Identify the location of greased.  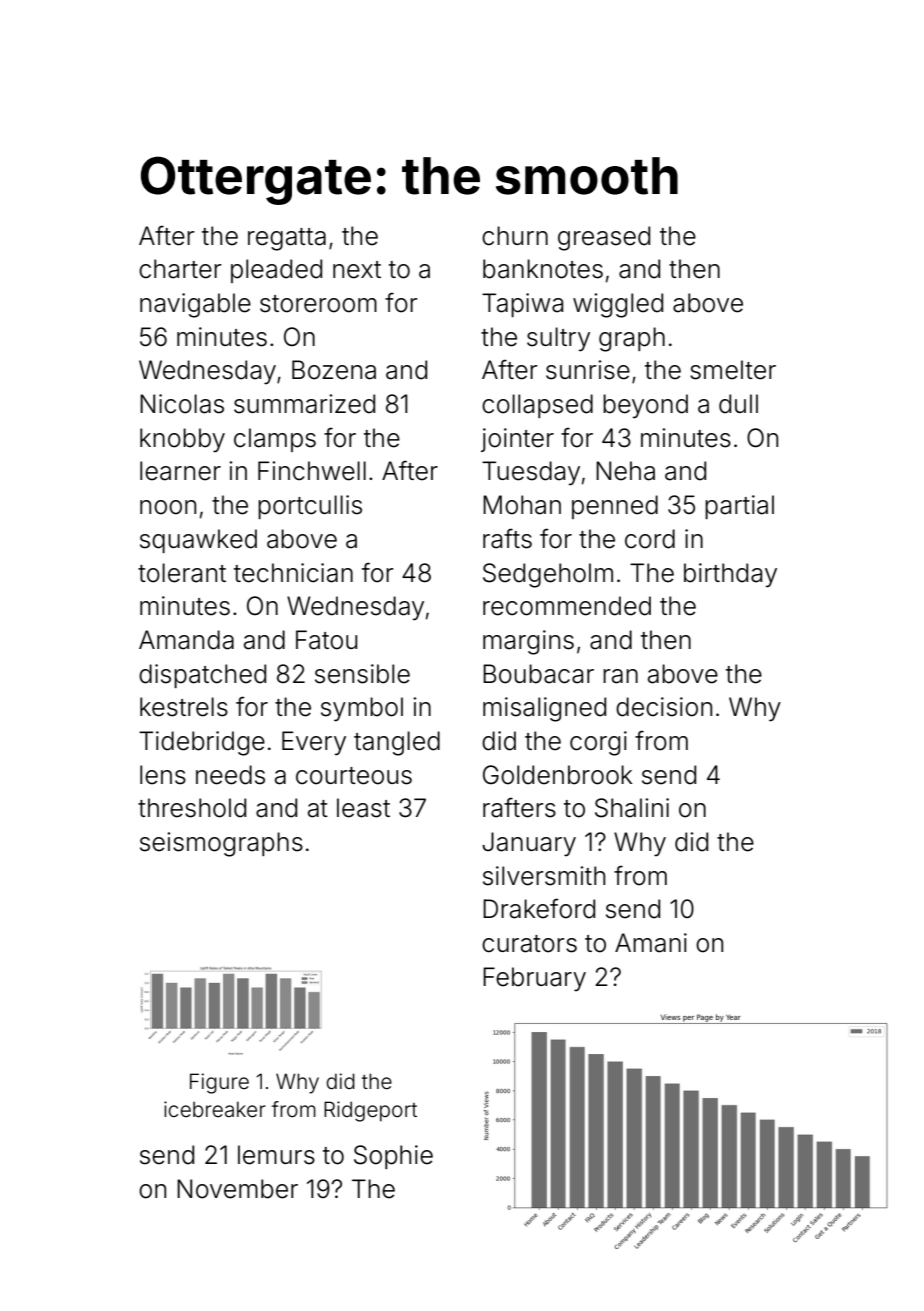
(604, 238).
